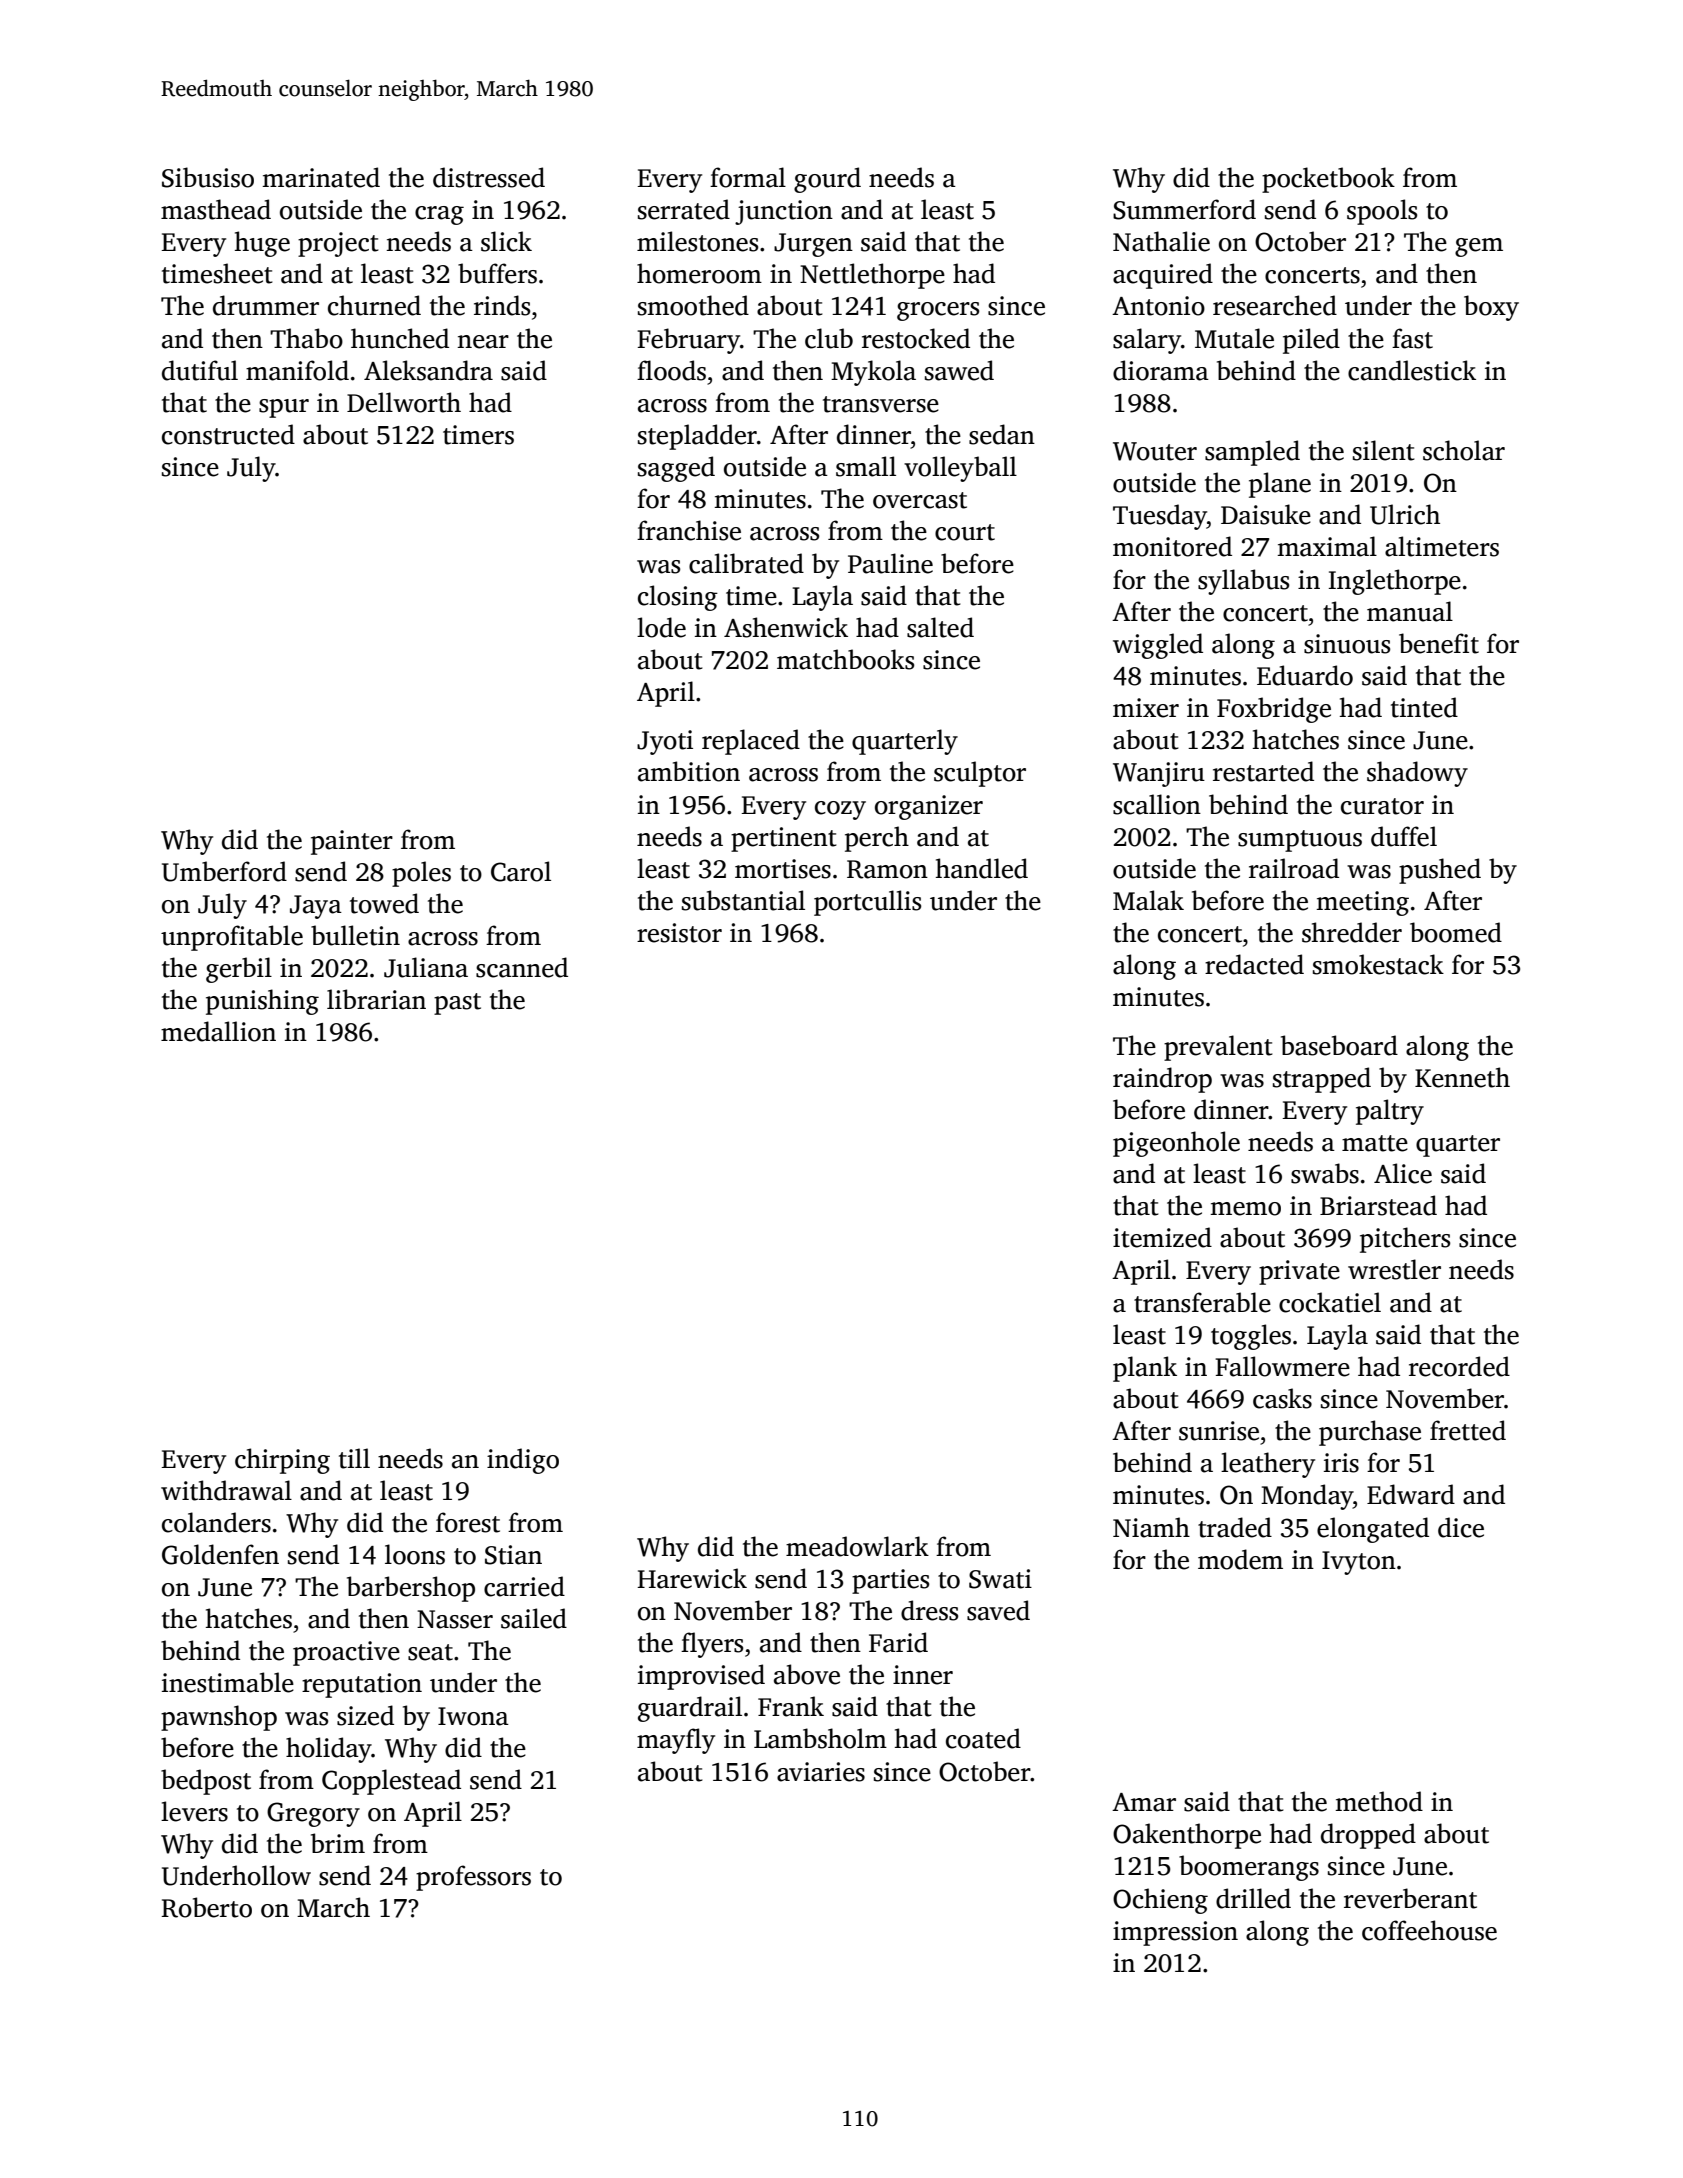  I want to click on constructed, so click(228, 434).
